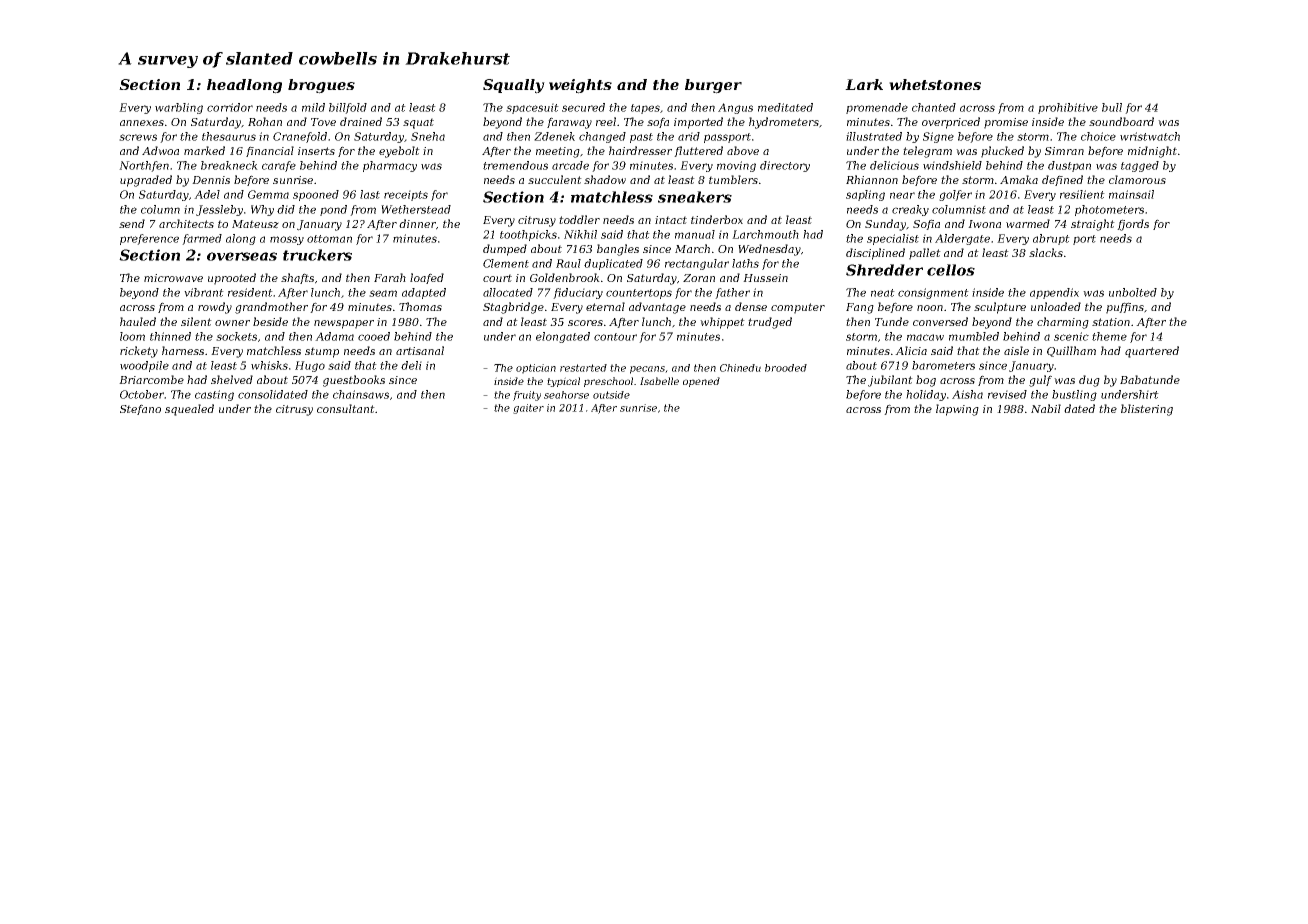 This screenshot has width=1308, height=924. I want to click on brogues, so click(321, 86).
